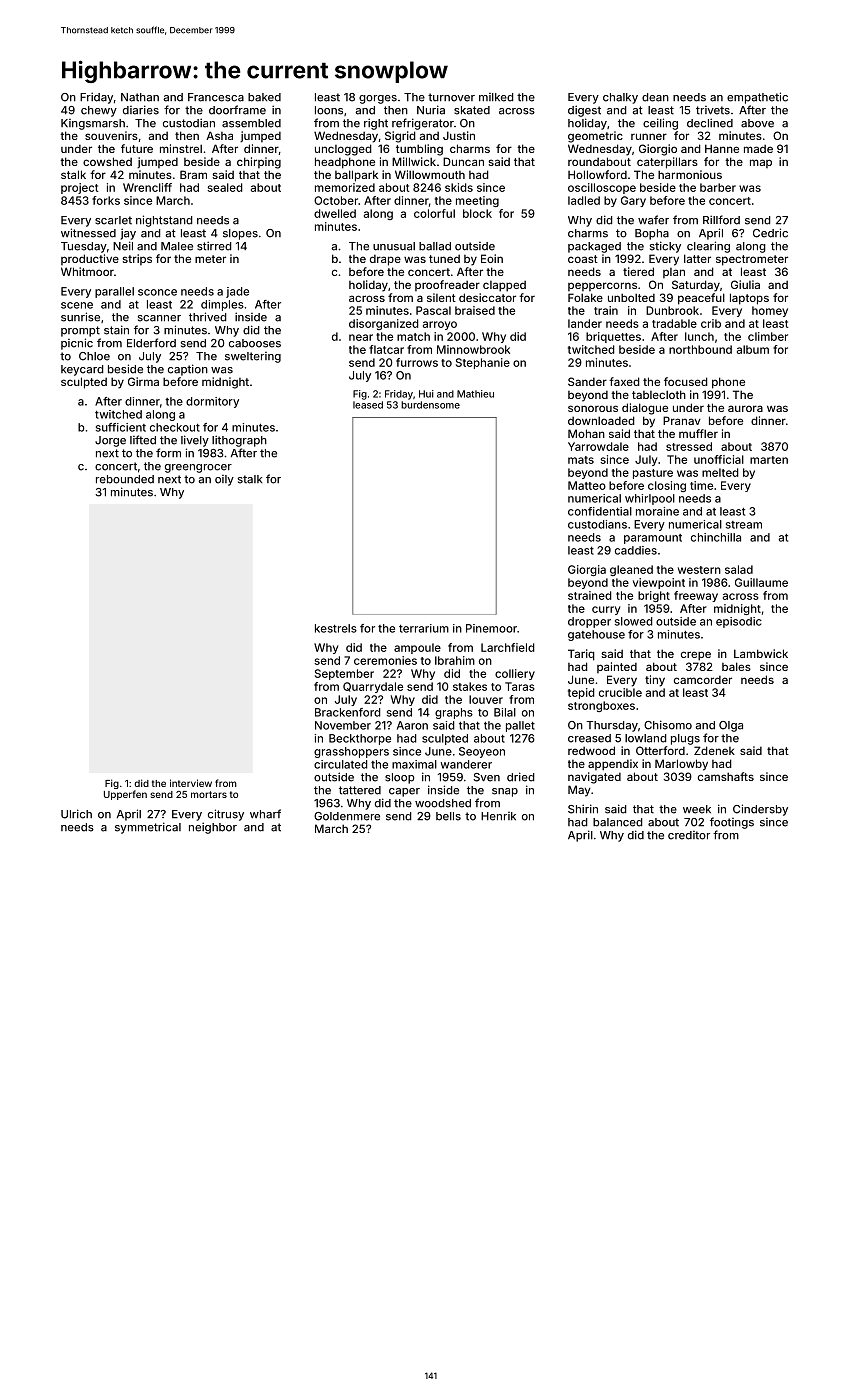 The width and height of the screenshot is (849, 1400). What do you see at coordinates (739, 622) in the screenshot?
I see `episodic` at bounding box center [739, 622].
